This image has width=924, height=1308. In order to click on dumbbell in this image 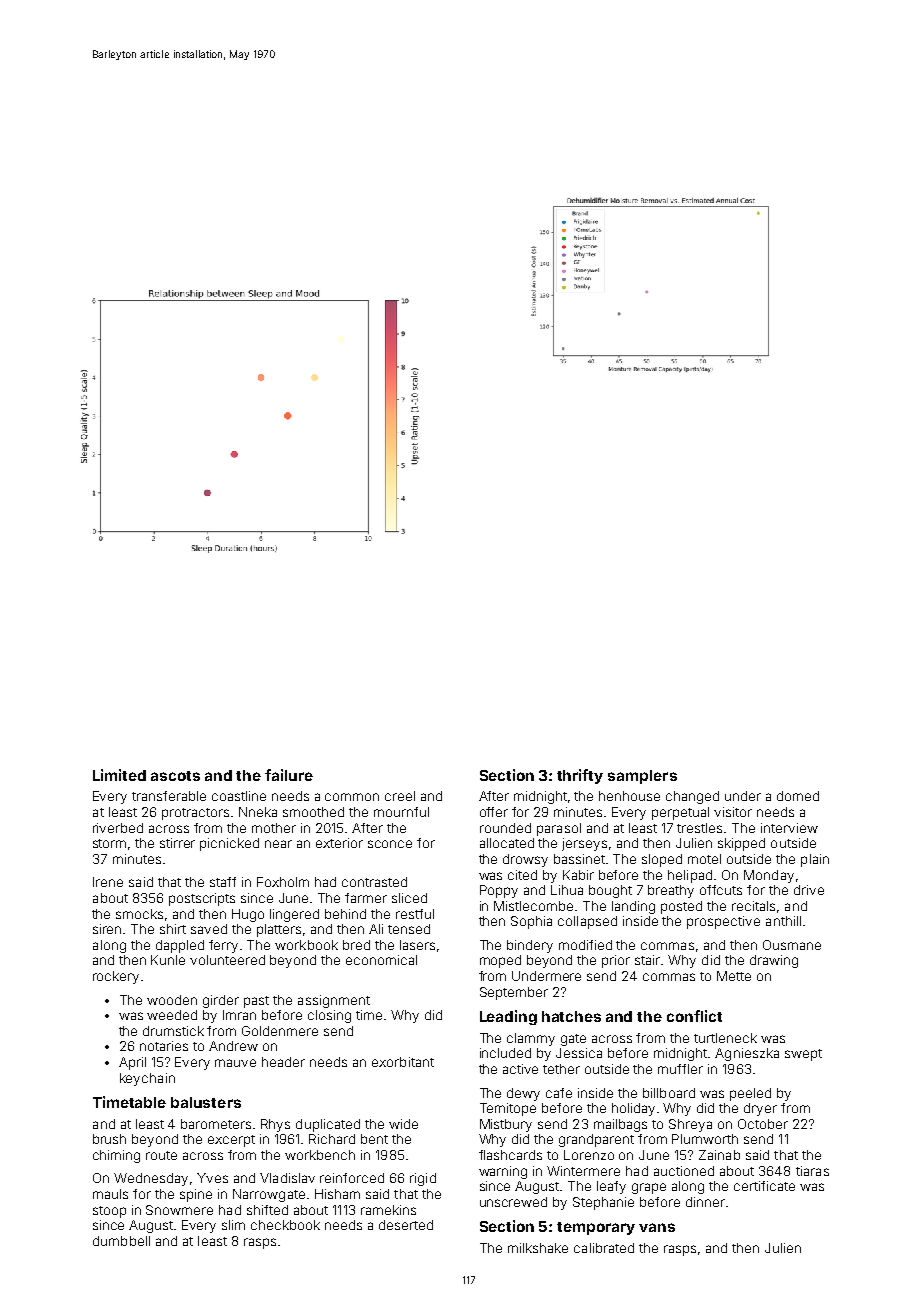, I will do `click(121, 1241)`.
